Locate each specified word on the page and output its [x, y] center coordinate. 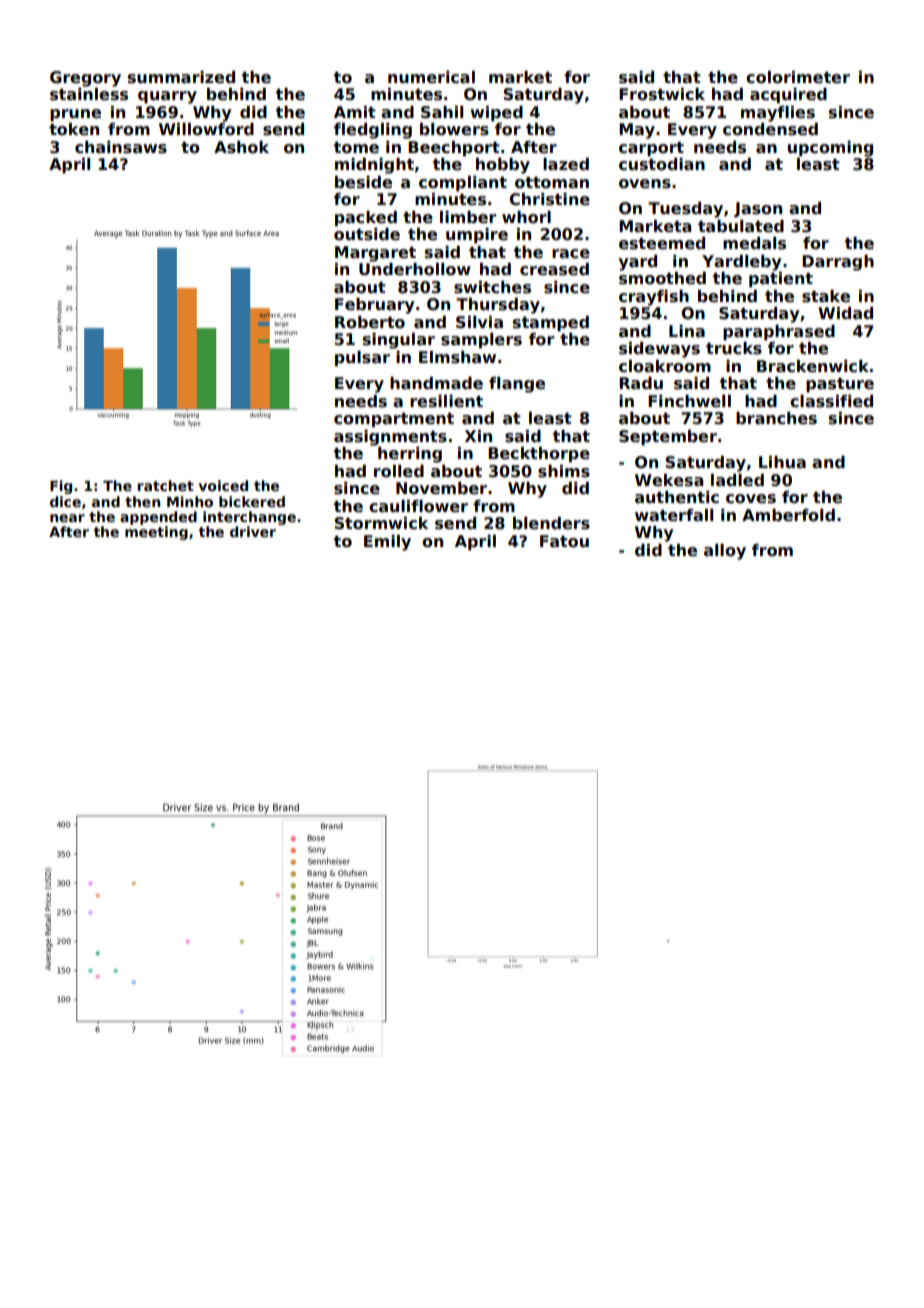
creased [554, 269]
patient [781, 280]
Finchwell [689, 401]
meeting [156, 533]
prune [75, 115]
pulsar [362, 359]
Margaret [375, 254]
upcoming [830, 149]
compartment [394, 420]
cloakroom [665, 366]
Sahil [442, 112]
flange [517, 385]
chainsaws [121, 147]
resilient [446, 401]
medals [754, 243]
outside [367, 234]
